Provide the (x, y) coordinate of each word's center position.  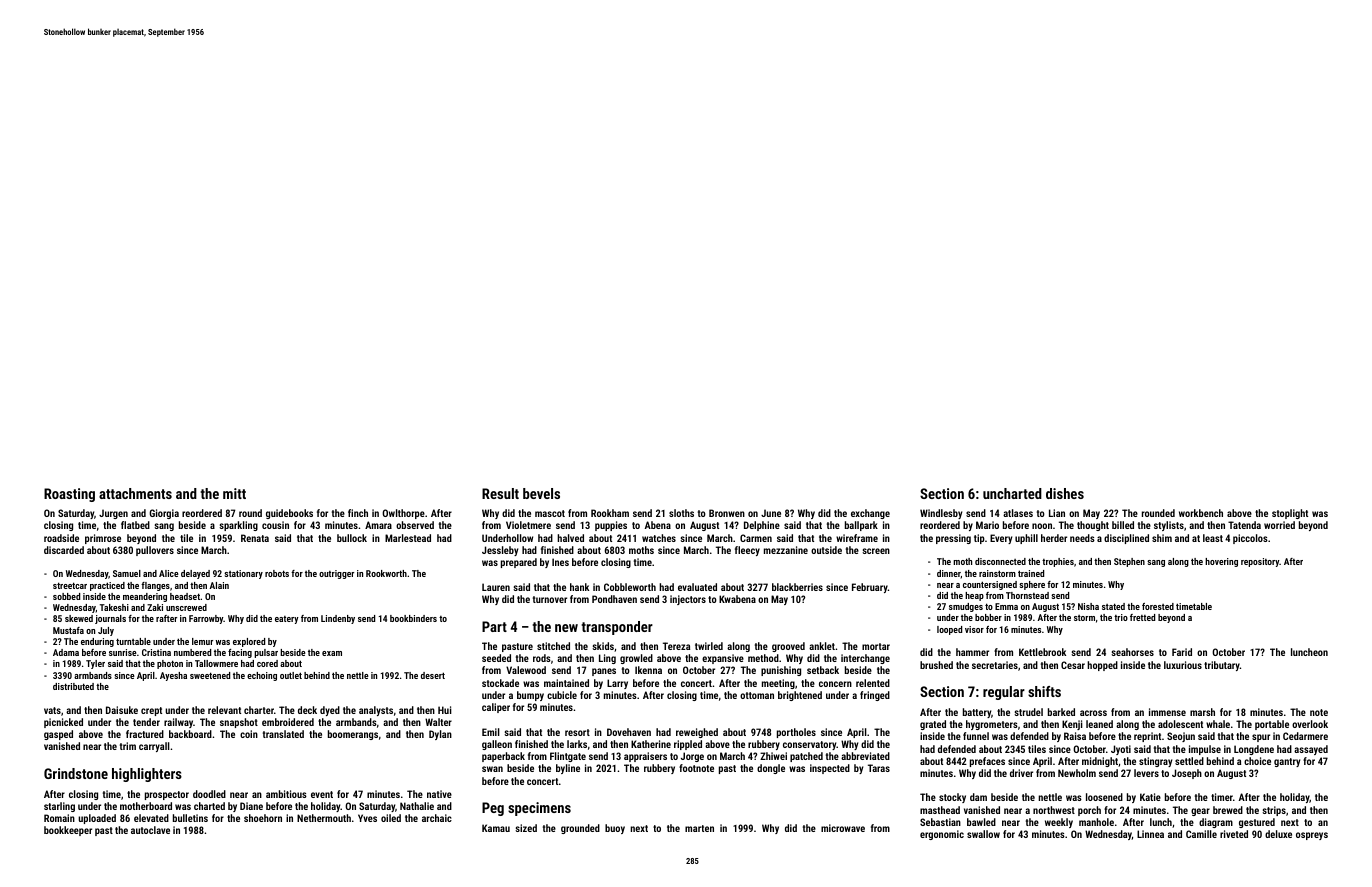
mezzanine (786, 550)
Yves (367, 818)
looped (949, 630)
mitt (234, 493)
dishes (1065, 493)
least (1213, 538)
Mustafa (68, 630)
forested (1158, 606)
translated (283, 734)
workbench (1201, 513)
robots (277, 573)
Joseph (1187, 774)
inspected (830, 769)
